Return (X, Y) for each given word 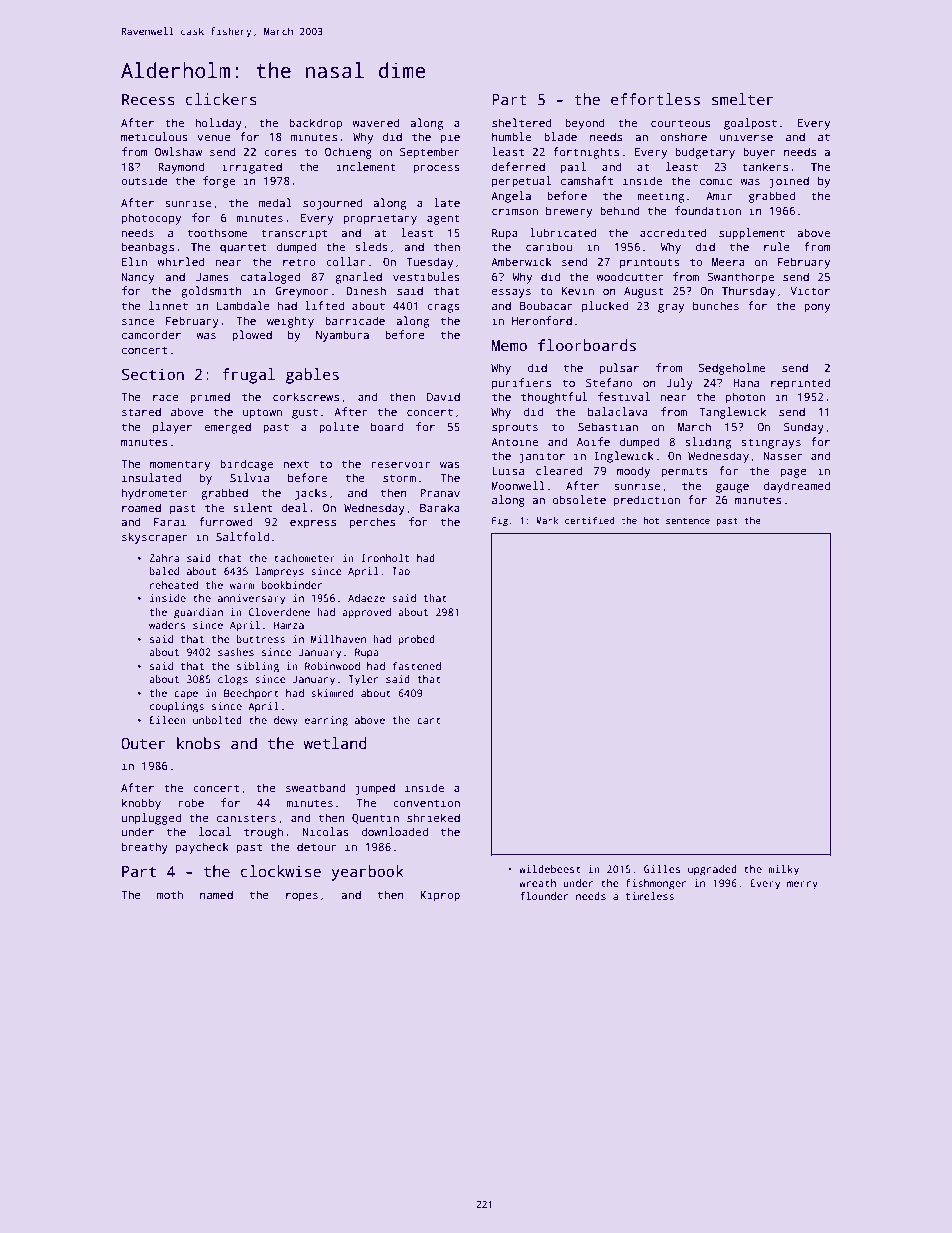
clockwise (281, 871)
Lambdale (243, 305)
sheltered (522, 122)
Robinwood (332, 666)
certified (590, 520)
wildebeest (550, 869)
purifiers (521, 384)
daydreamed (796, 487)
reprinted (800, 384)
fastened (417, 666)
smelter (742, 99)
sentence (688, 521)
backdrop (315, 124)
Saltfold (242, 536)
